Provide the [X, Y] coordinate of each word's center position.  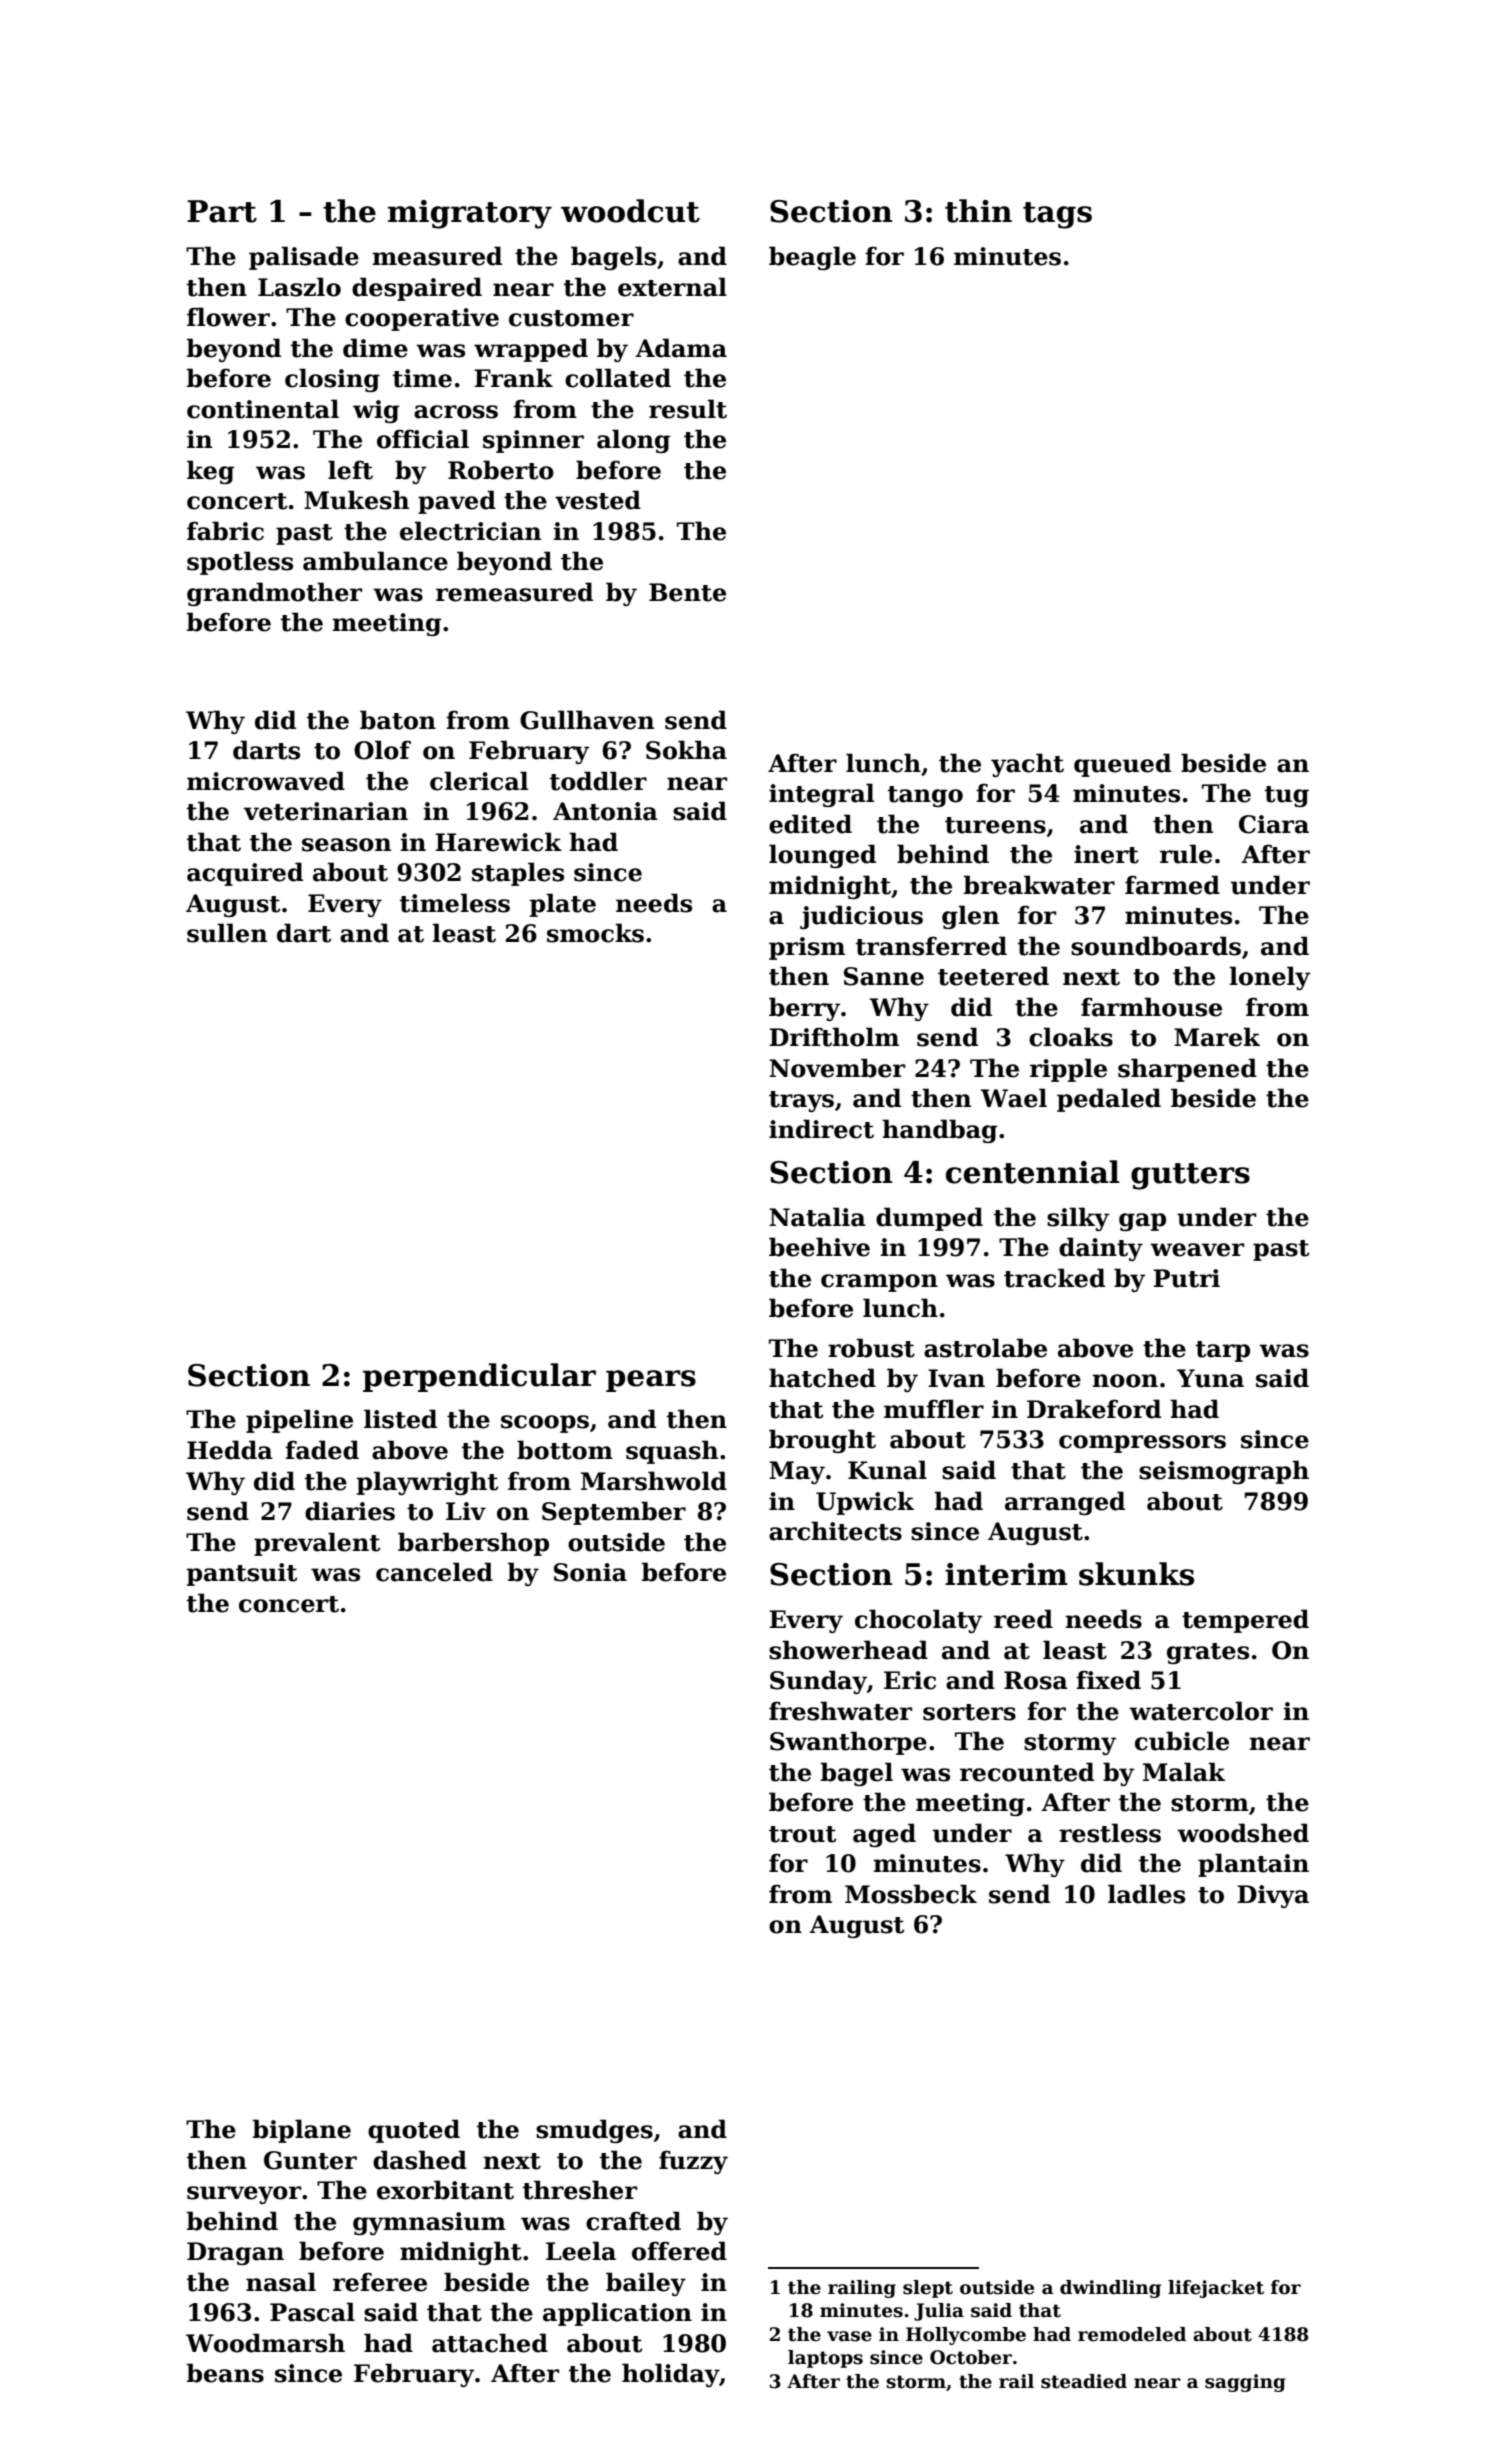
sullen [227, 933]
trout [802, 1834]
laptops [825, 2359]
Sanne [884, 976]
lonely [1269, 978]
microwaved [266, 781]
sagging [1245, 2383]
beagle [812, 258]
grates [1208, 1653]
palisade [304, 258]
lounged [822, 856]
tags [1057, 215]
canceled [434, 1572]
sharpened [1187, 1070]
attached [490, 2343]
